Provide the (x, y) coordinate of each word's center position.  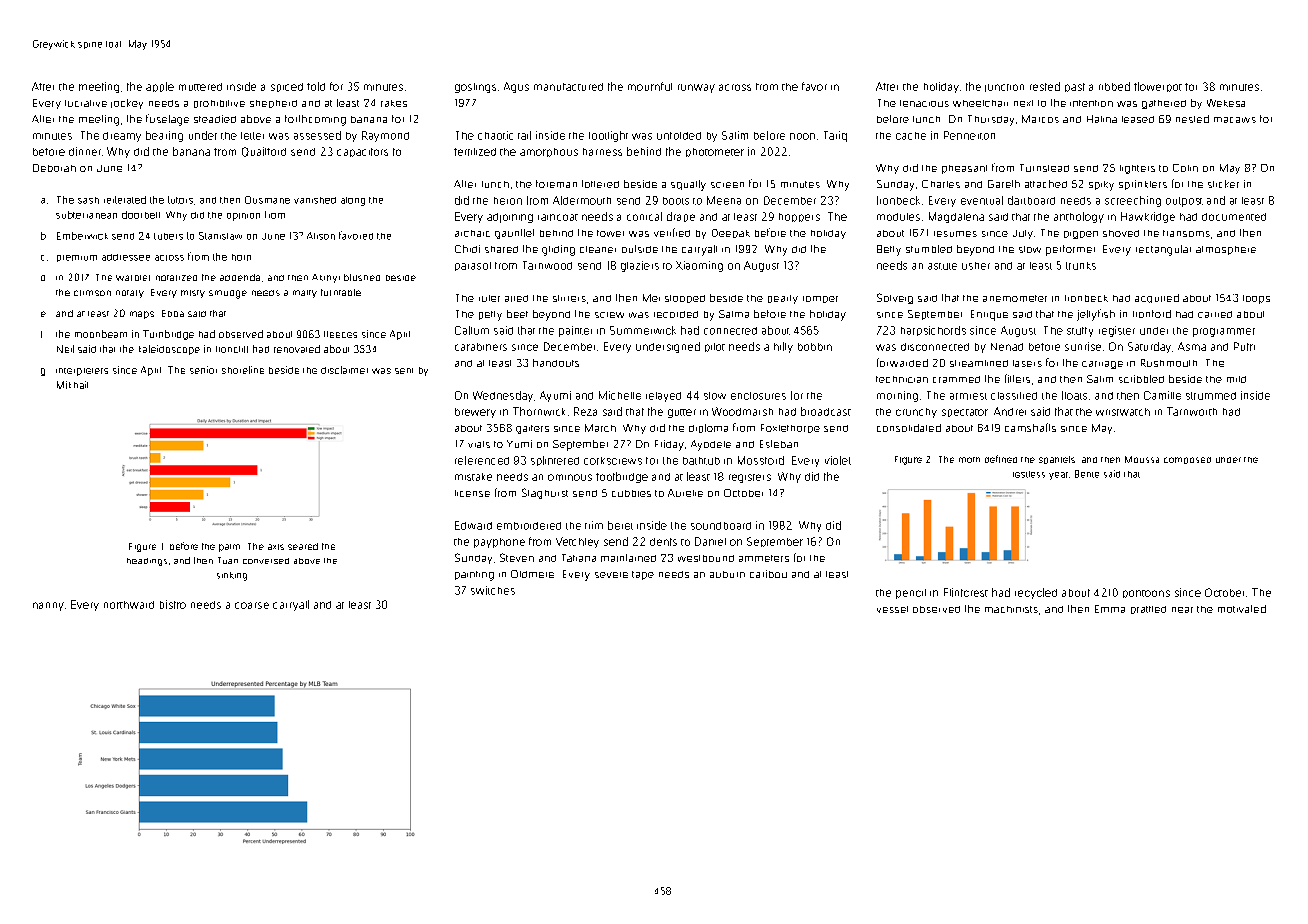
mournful (650, 86)
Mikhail (72, 385)
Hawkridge (1148, 217)
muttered (200, 87)
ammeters (764, 558)
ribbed (1114, 86)
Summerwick (643, 330)
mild (1236, 379)
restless (1029, 474)
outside (640, 249)
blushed (362, 277)
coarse (252, 605)
